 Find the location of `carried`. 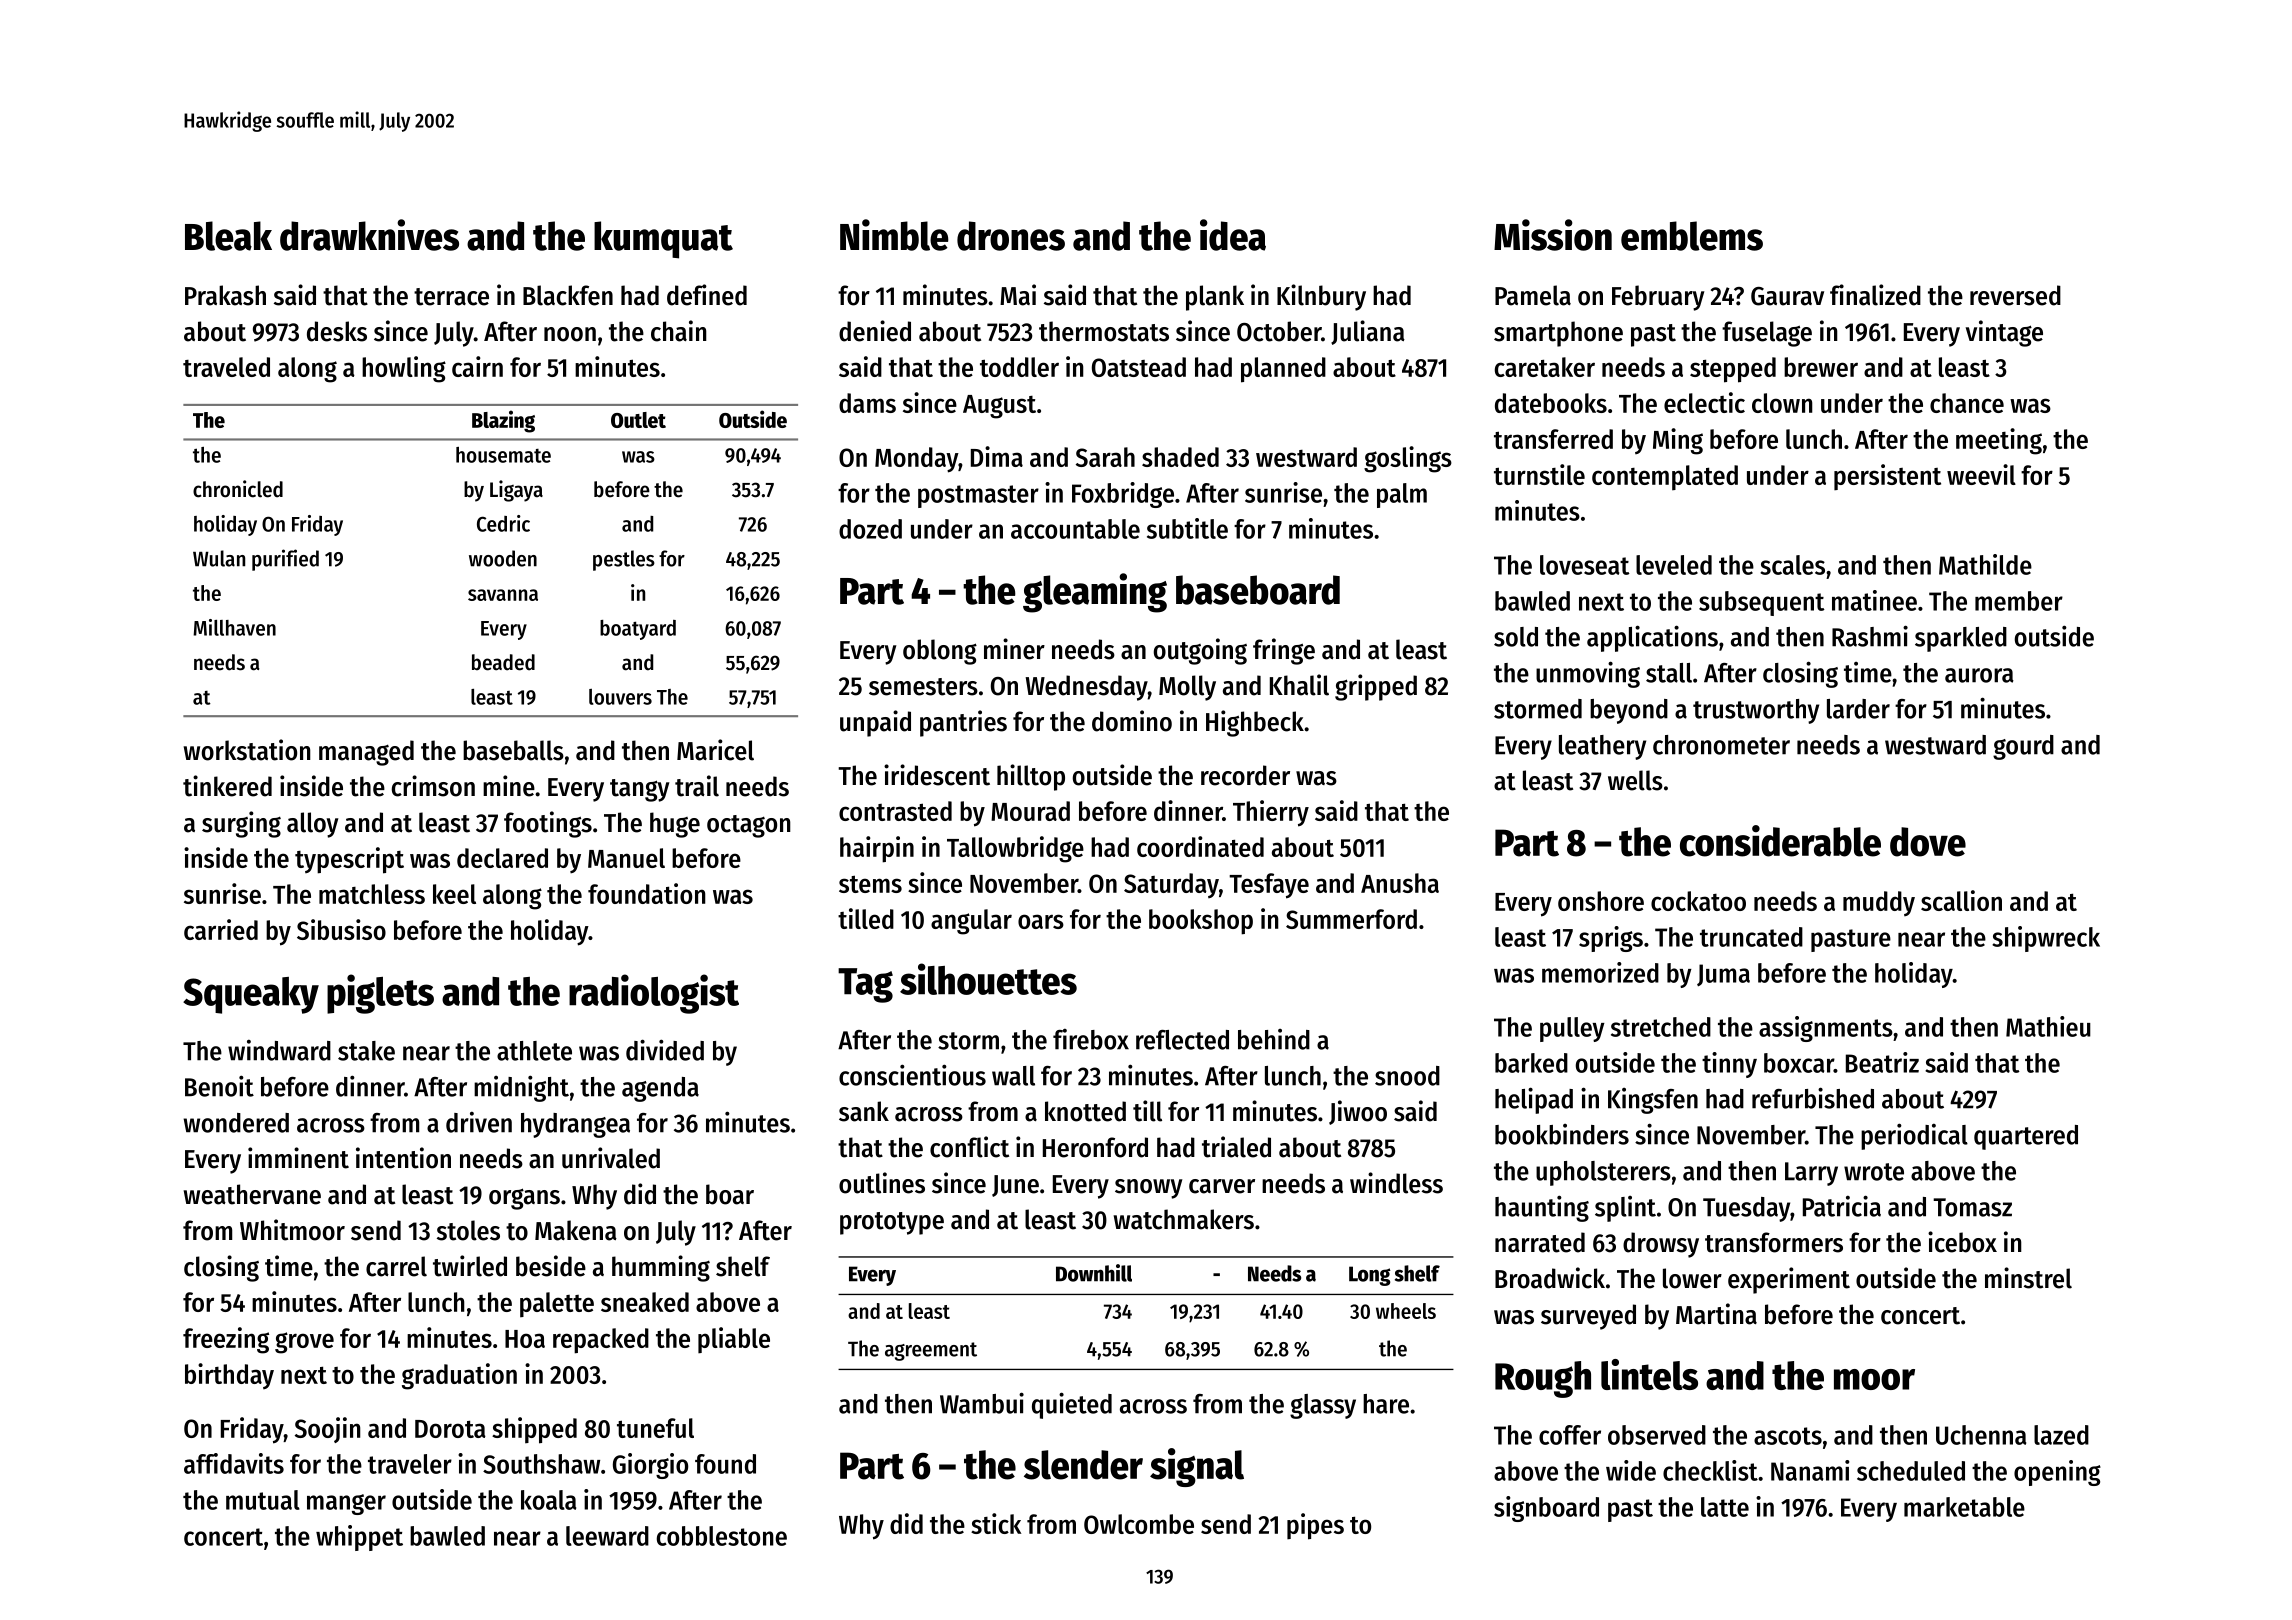

carried is located at coordinates (221, 929).
